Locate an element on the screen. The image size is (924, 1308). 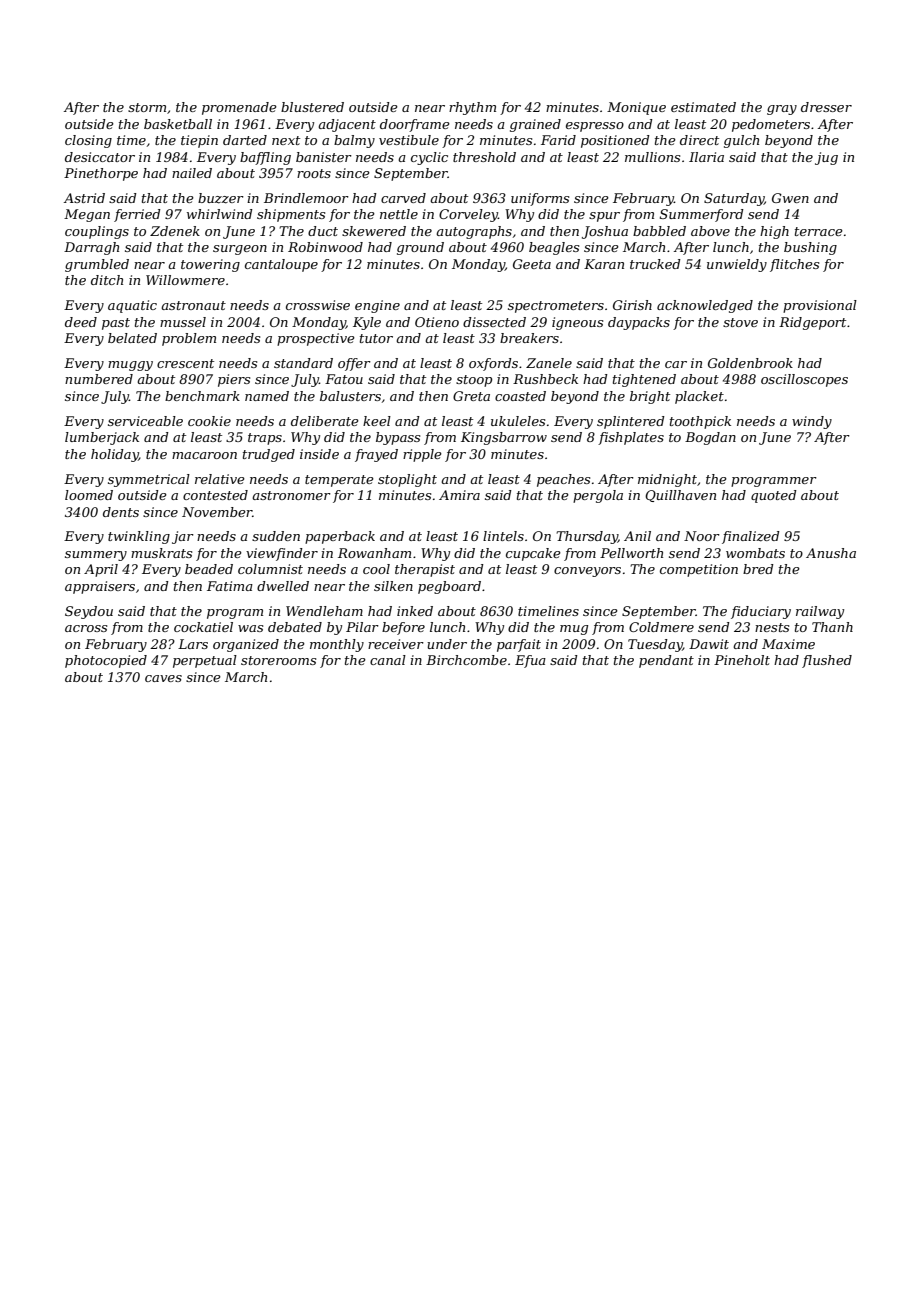
storm is located at coordinates (147, 107).
